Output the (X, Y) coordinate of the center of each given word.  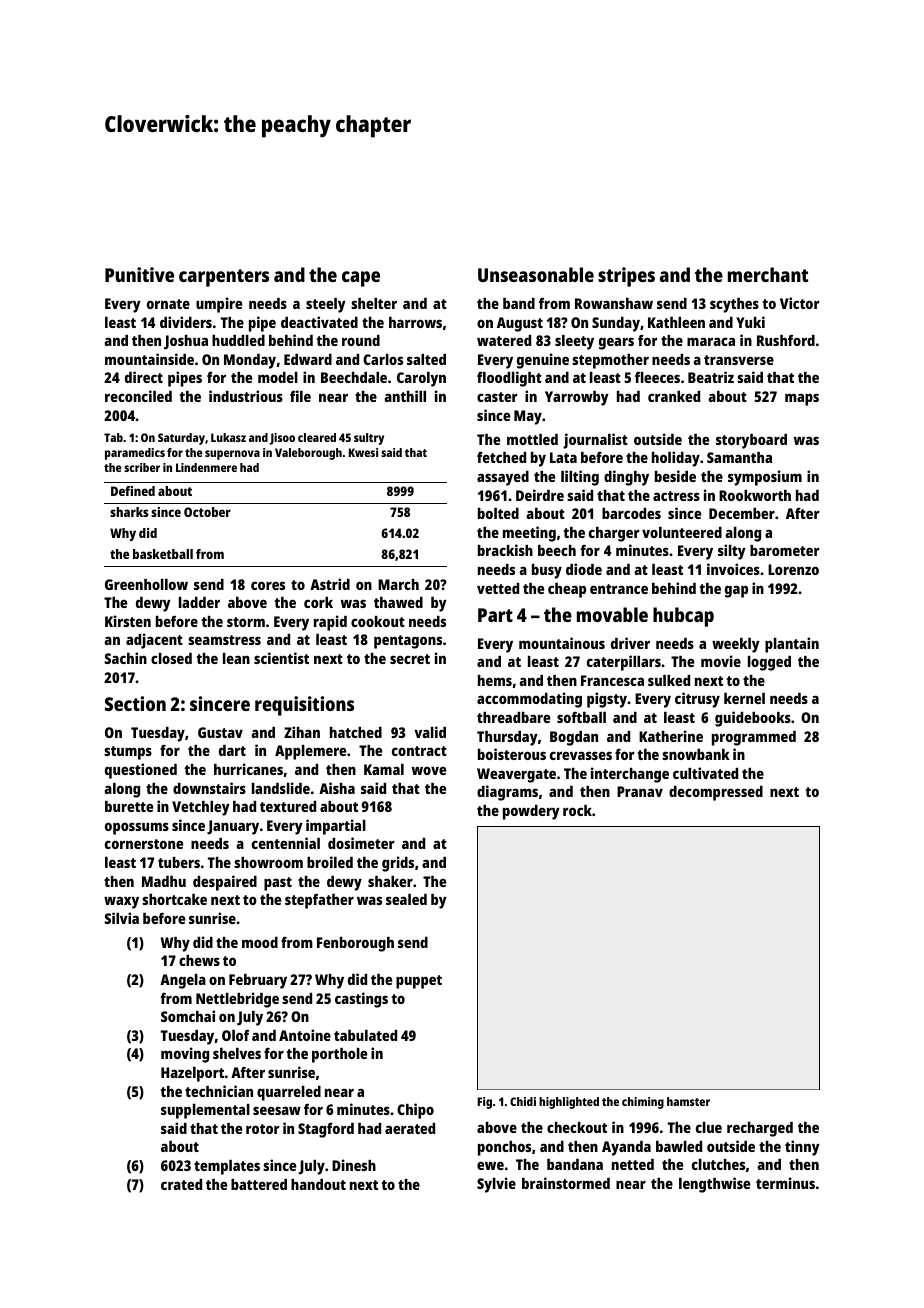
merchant (768, 274)
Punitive (139, 274)
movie (721, 661)
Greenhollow (146, 584)
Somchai (188, 1016)
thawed (398, 602)
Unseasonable (536, 274)
